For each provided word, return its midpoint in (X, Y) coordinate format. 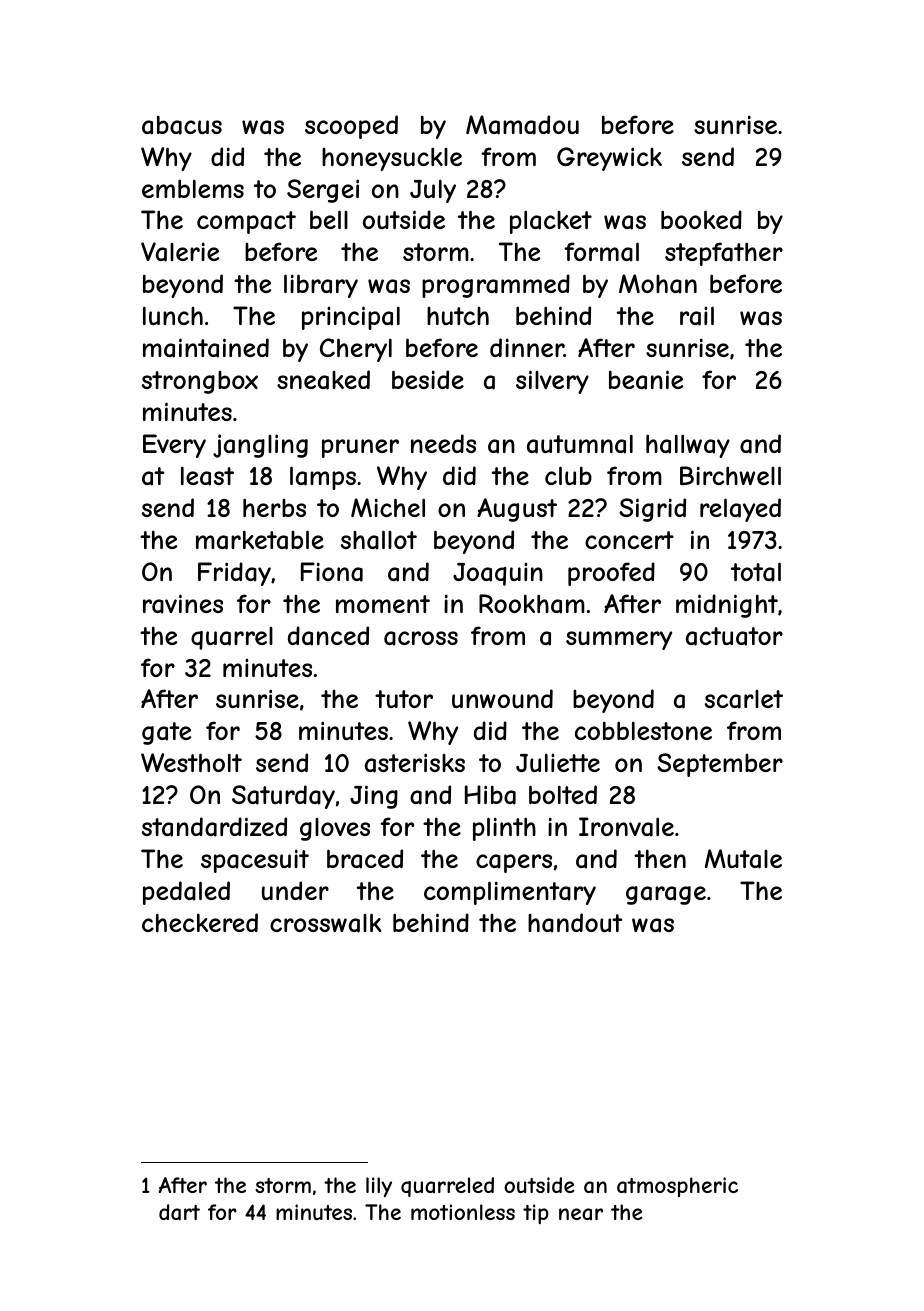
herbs (274, 508)
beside (428, 379)
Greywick (609, 159)
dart (179, 1212)
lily (379, 1187)
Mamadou (522, 125)
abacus (182, 125)
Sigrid (652, 510)
